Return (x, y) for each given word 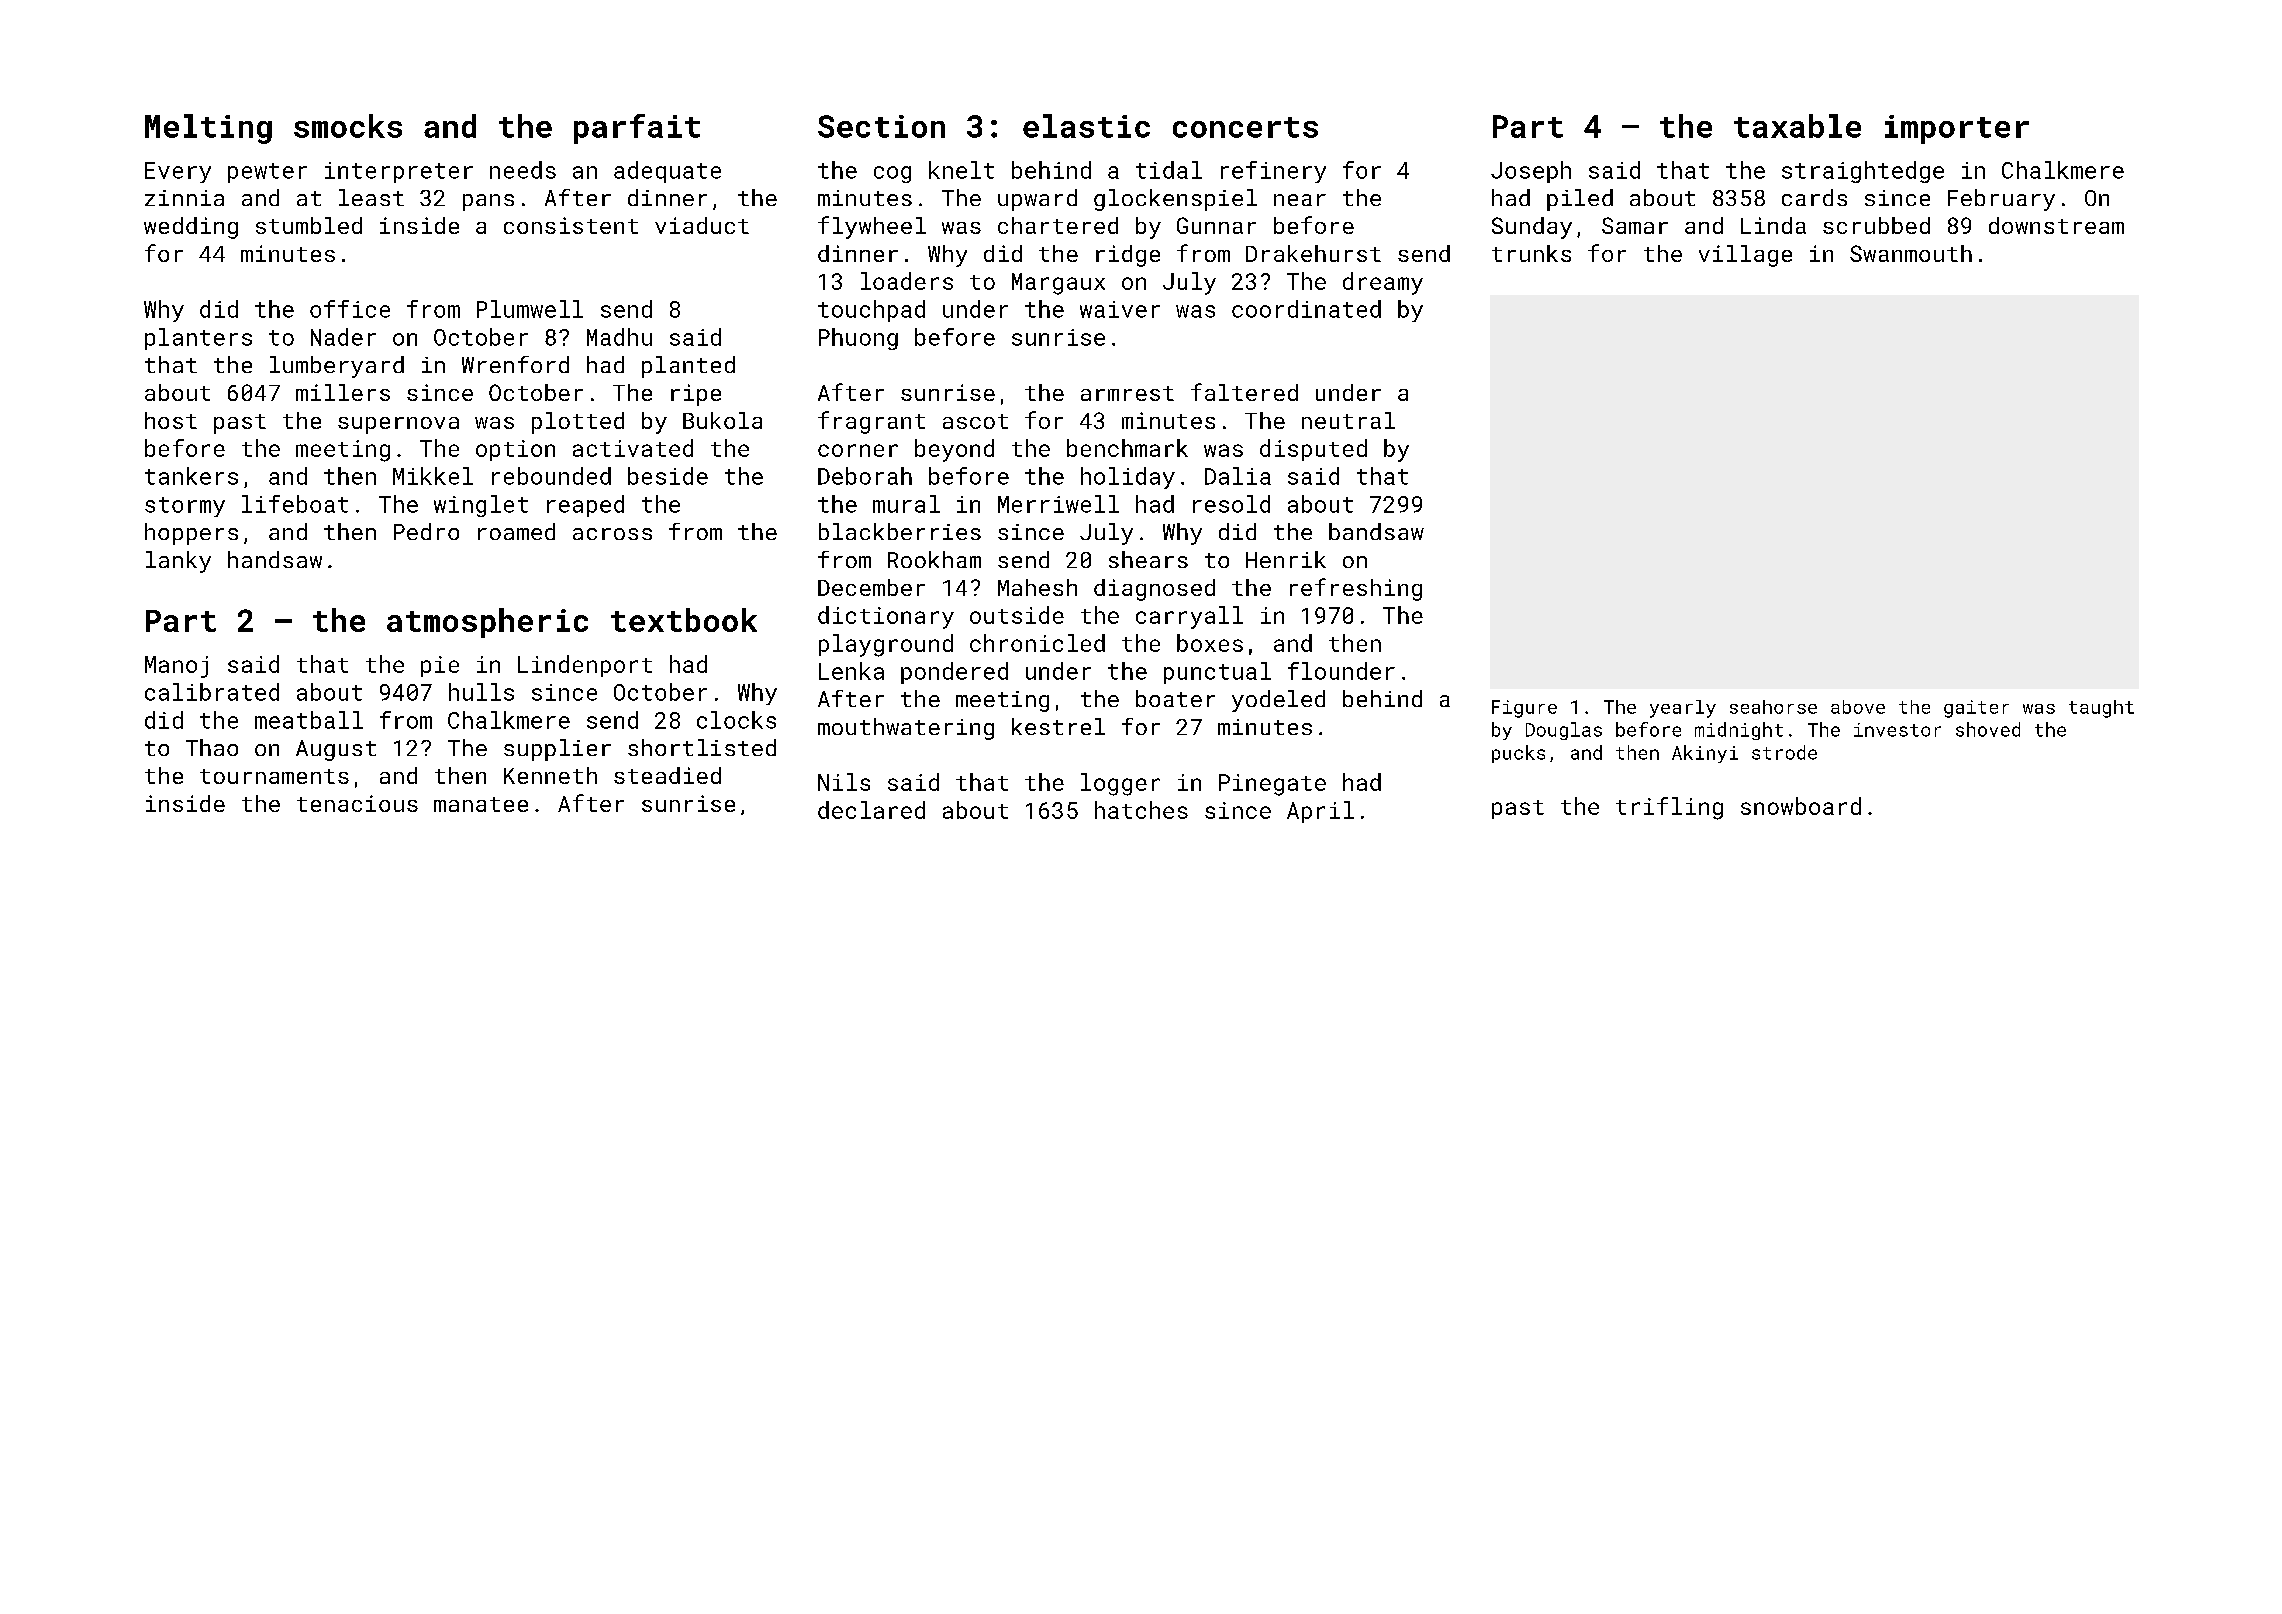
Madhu (619, 337)
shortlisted (702, 747)
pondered (954, 673)
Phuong (858, 339)
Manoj (176, 667)
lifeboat (295, 504)
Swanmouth (1911, 253)
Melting (208, 129)
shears (1148, 559)
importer (1957, 129)
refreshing (1356, 589)
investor (1897, 730)
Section (881, 126)
